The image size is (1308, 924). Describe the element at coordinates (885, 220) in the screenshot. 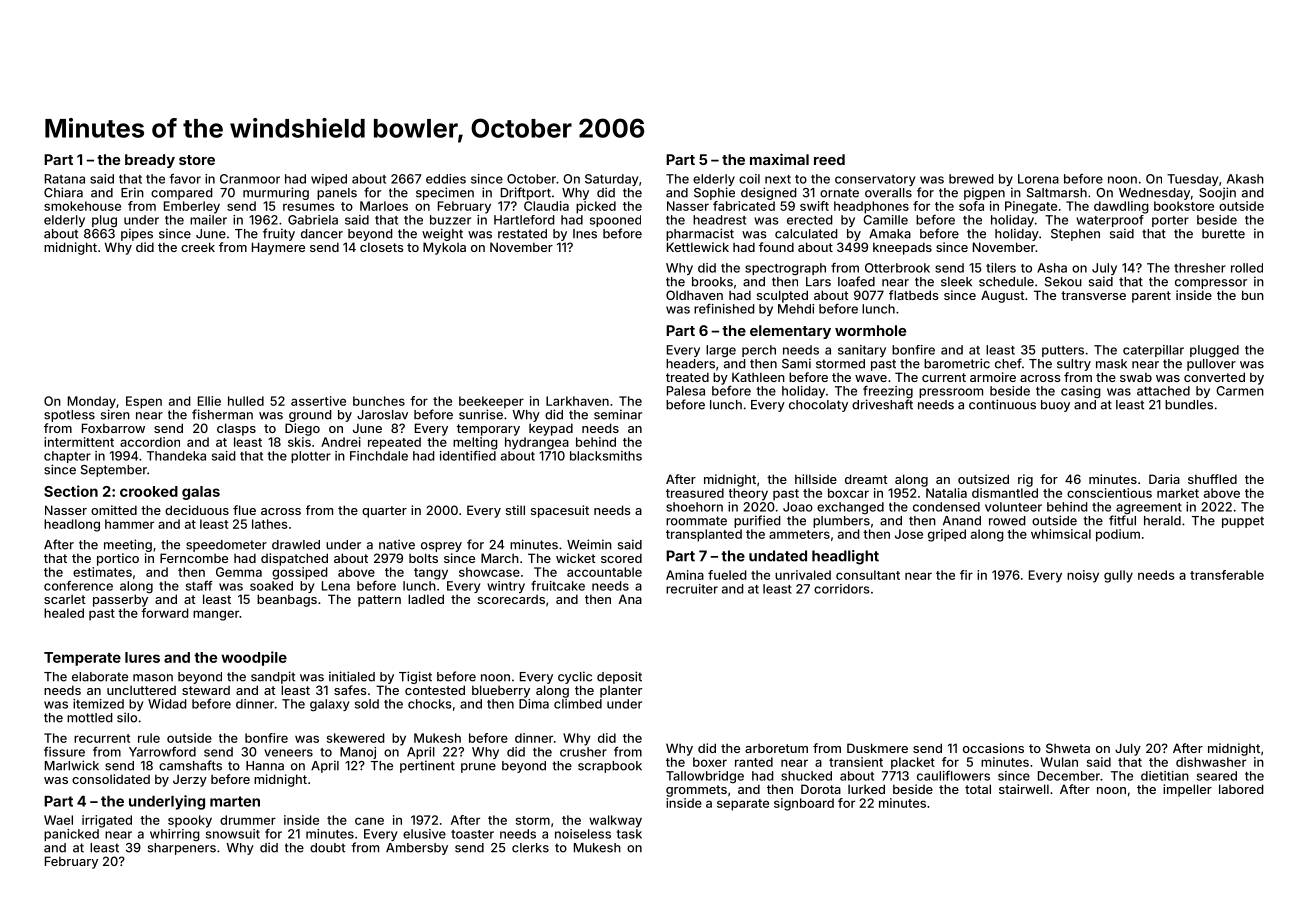

I see `Camille` at that location.
